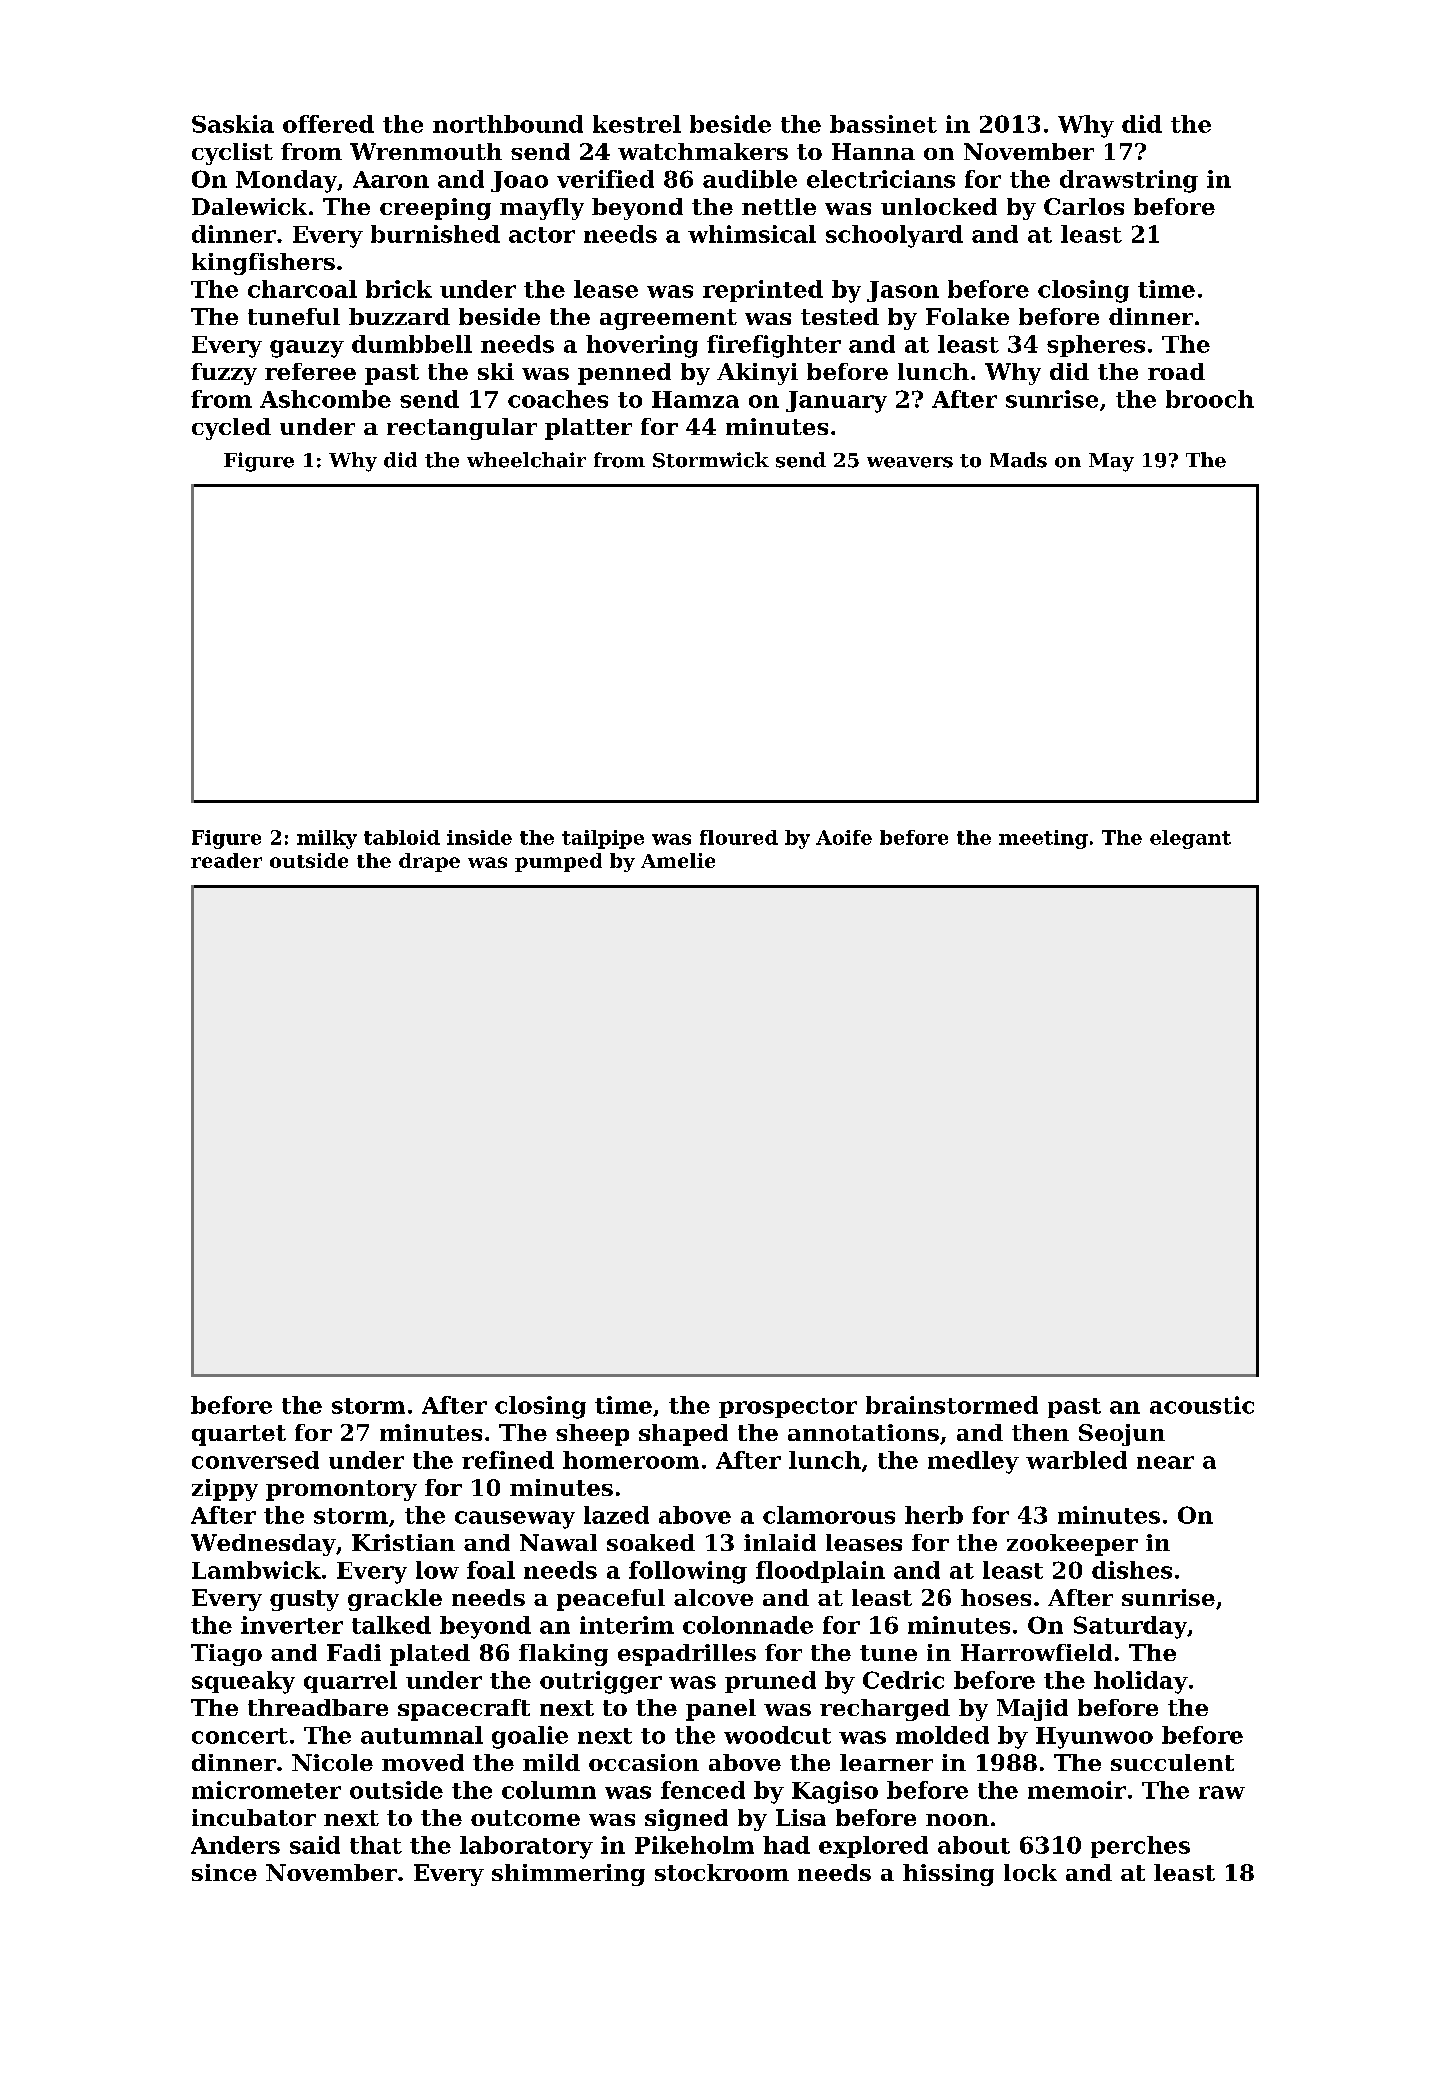  Describe the element at coordinates (307, 349) in the screenshot. I see `gauzy` at that location.
